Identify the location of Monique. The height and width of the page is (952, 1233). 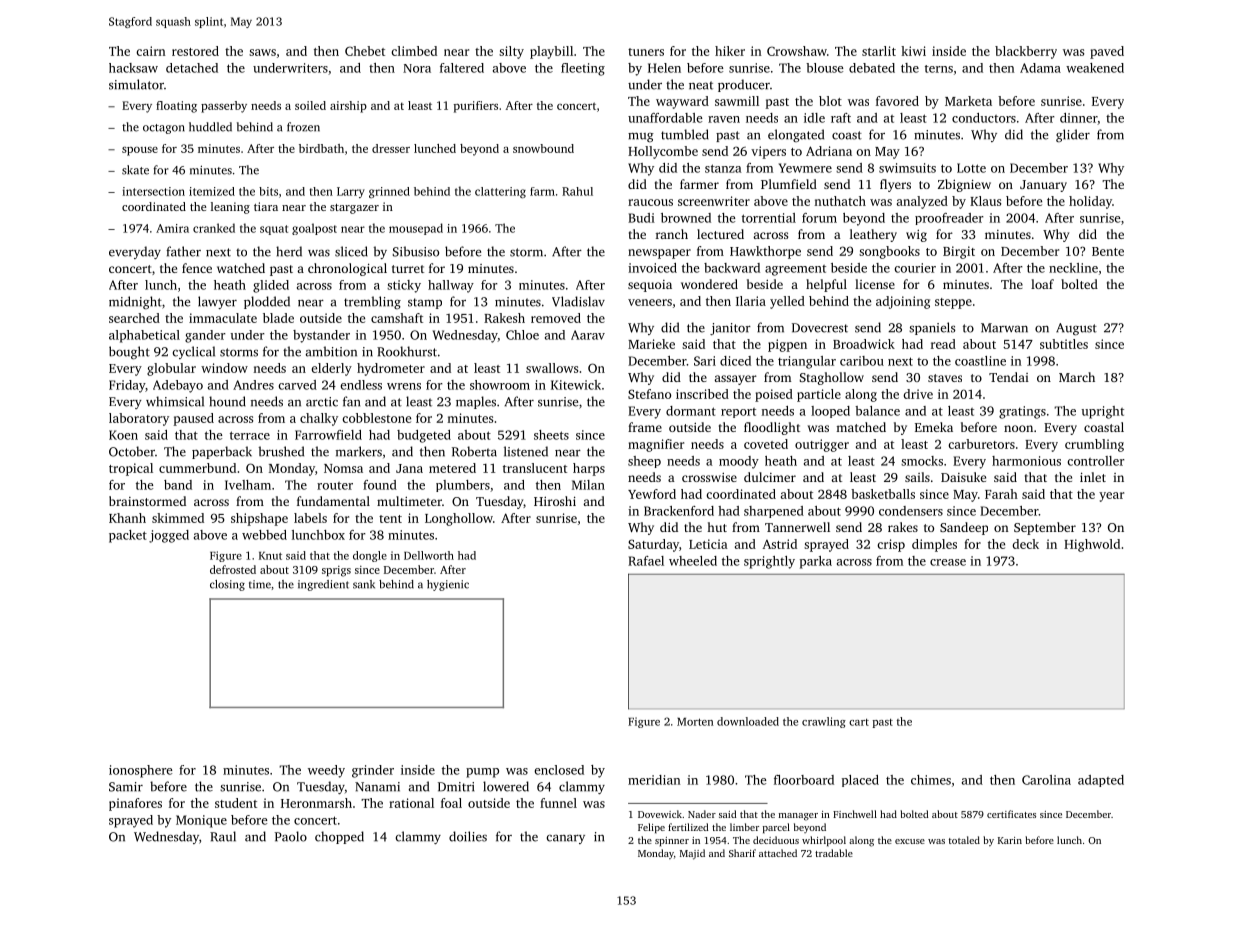
(201, 821).
